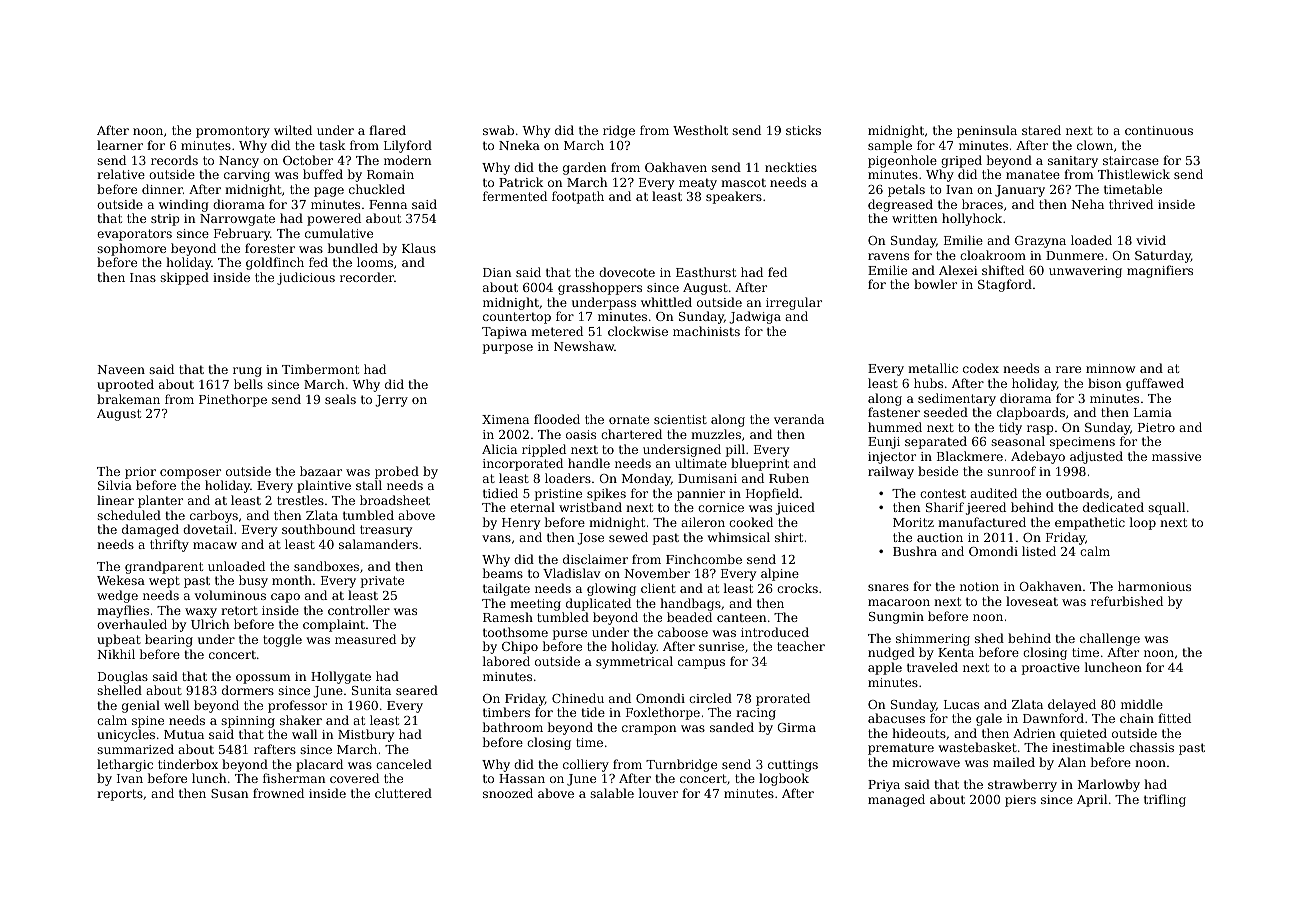 Image resolution: width=1308 pixels, height=924 pixels. What do you see at coordinates (366, 735) in the screenshot?
I see `Mistbury` at bounding box center [366, 735].
